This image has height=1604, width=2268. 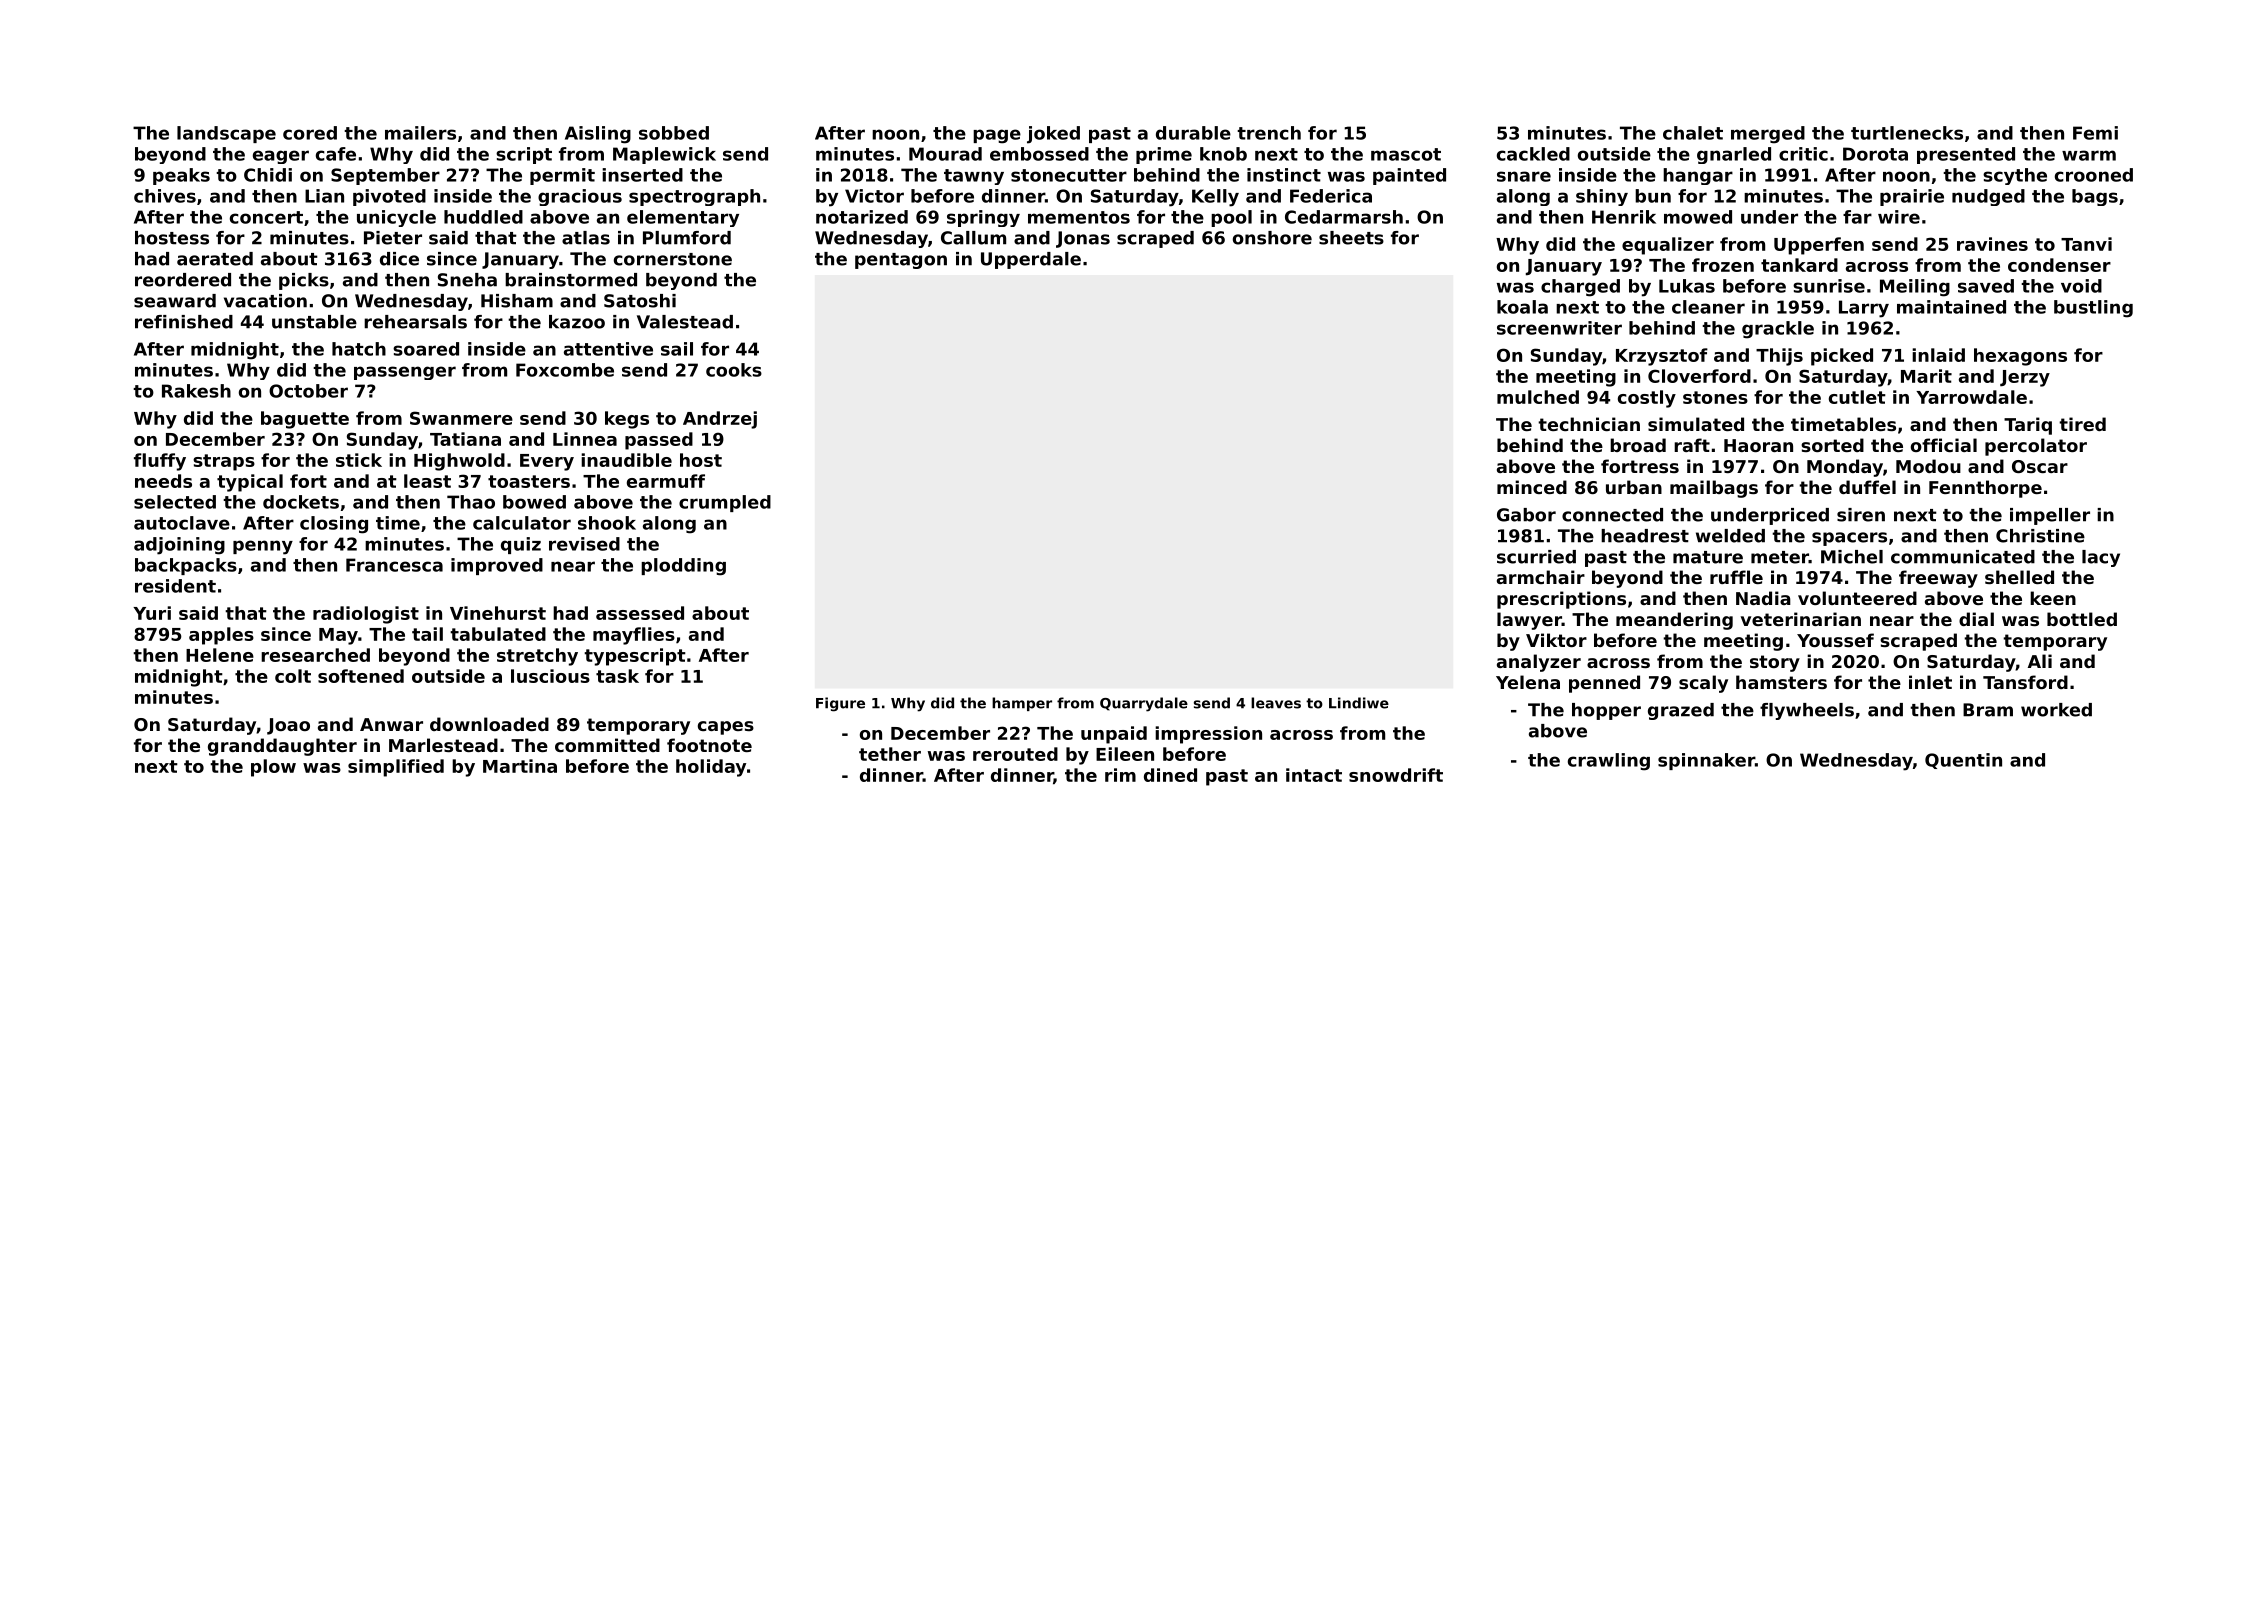 What do you see at coordinates (1842, 357) in the image?
I see `picked` at bounding box center [1842, 357].
